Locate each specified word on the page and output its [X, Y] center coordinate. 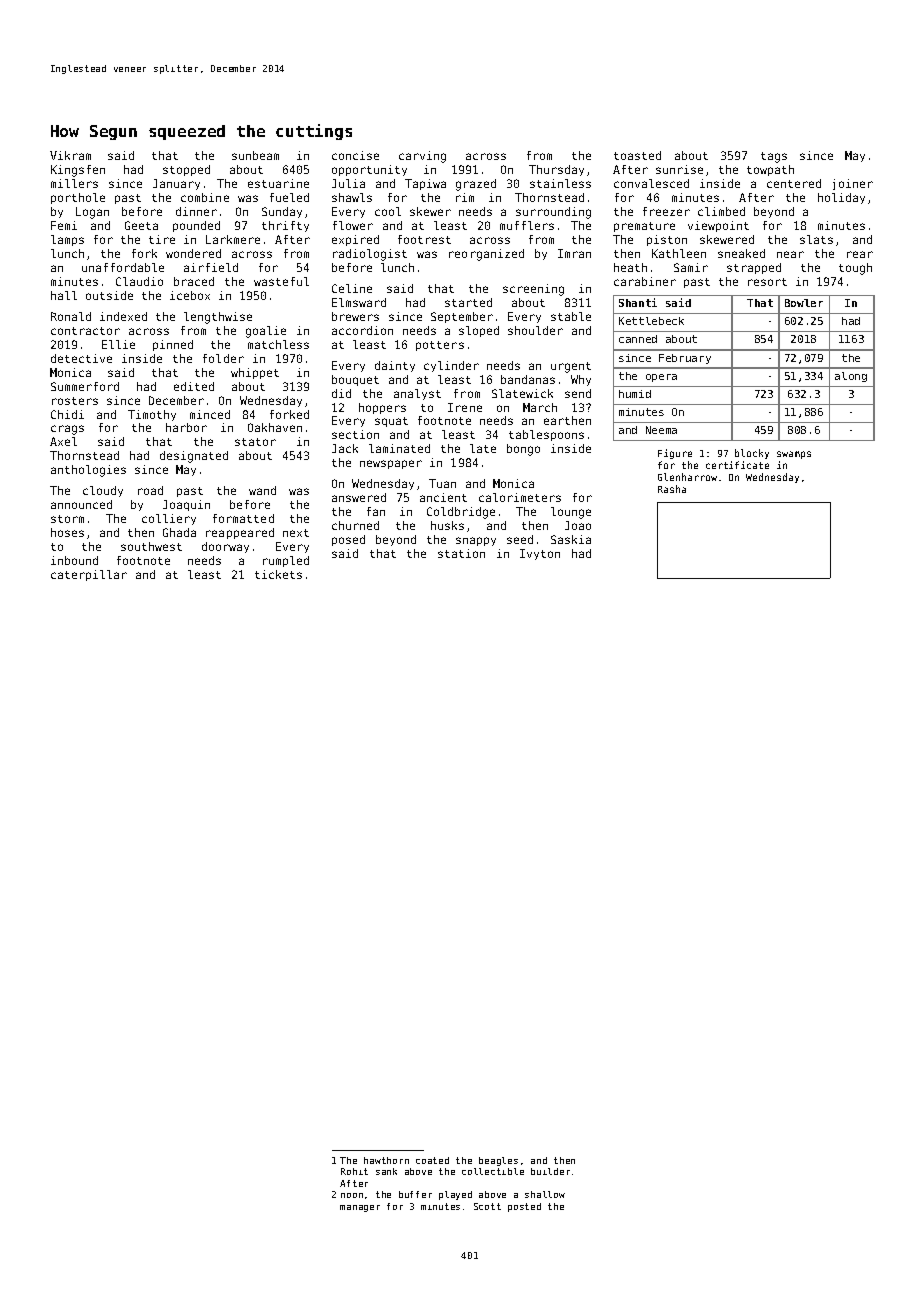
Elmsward [359, 302]
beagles [498, 1161]
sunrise [679, 169]
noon [352, 1195]
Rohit [354, 1171]
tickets [278, 574]
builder [550, 1171]
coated [432, 1160]
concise [355, 155]
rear [860, 254]
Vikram [70, 155]
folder [223, 358]
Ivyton [540, 554]
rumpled [286, 561]
